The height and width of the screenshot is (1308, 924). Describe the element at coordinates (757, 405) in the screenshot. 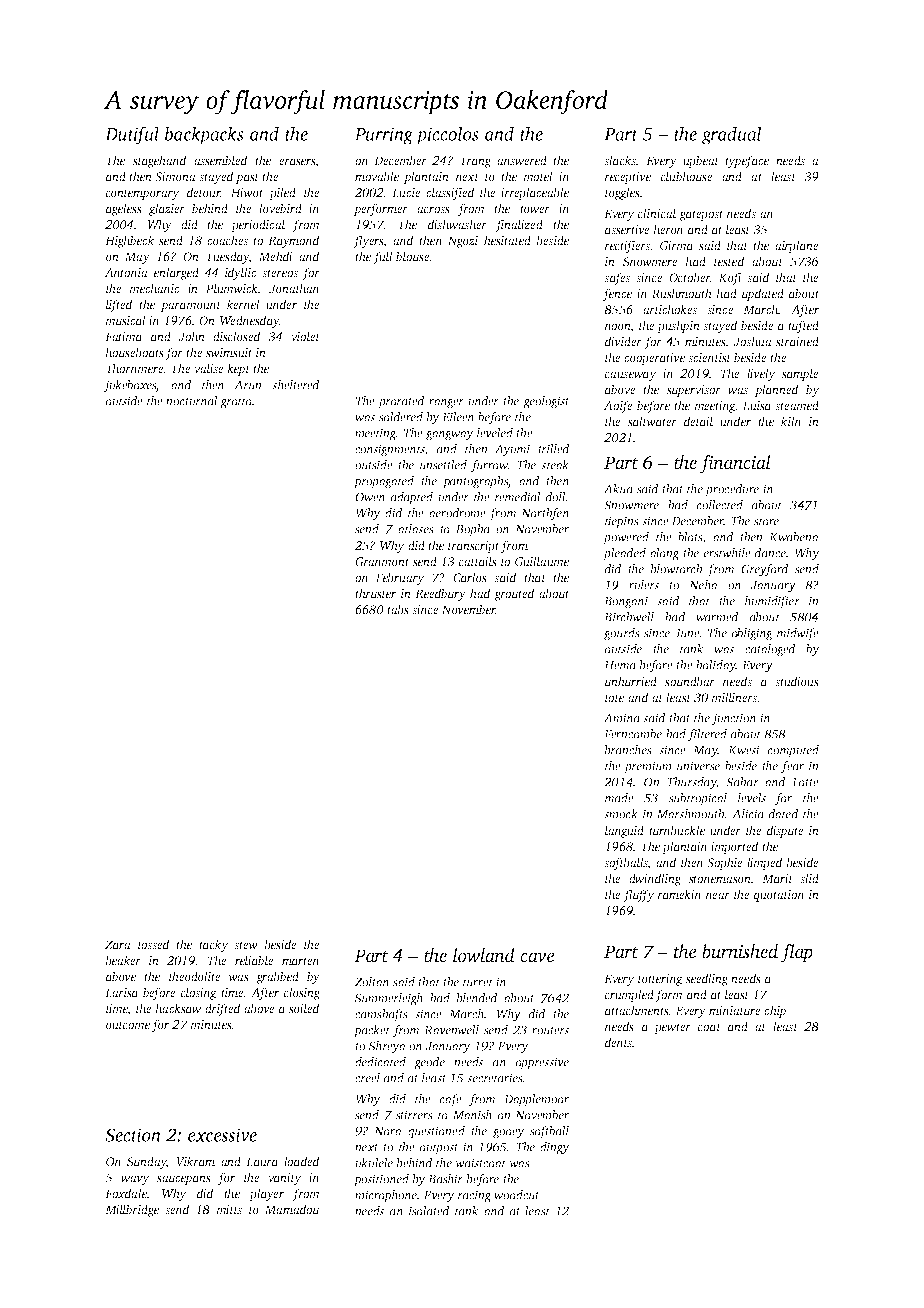

I see `Luisa` at that location.
